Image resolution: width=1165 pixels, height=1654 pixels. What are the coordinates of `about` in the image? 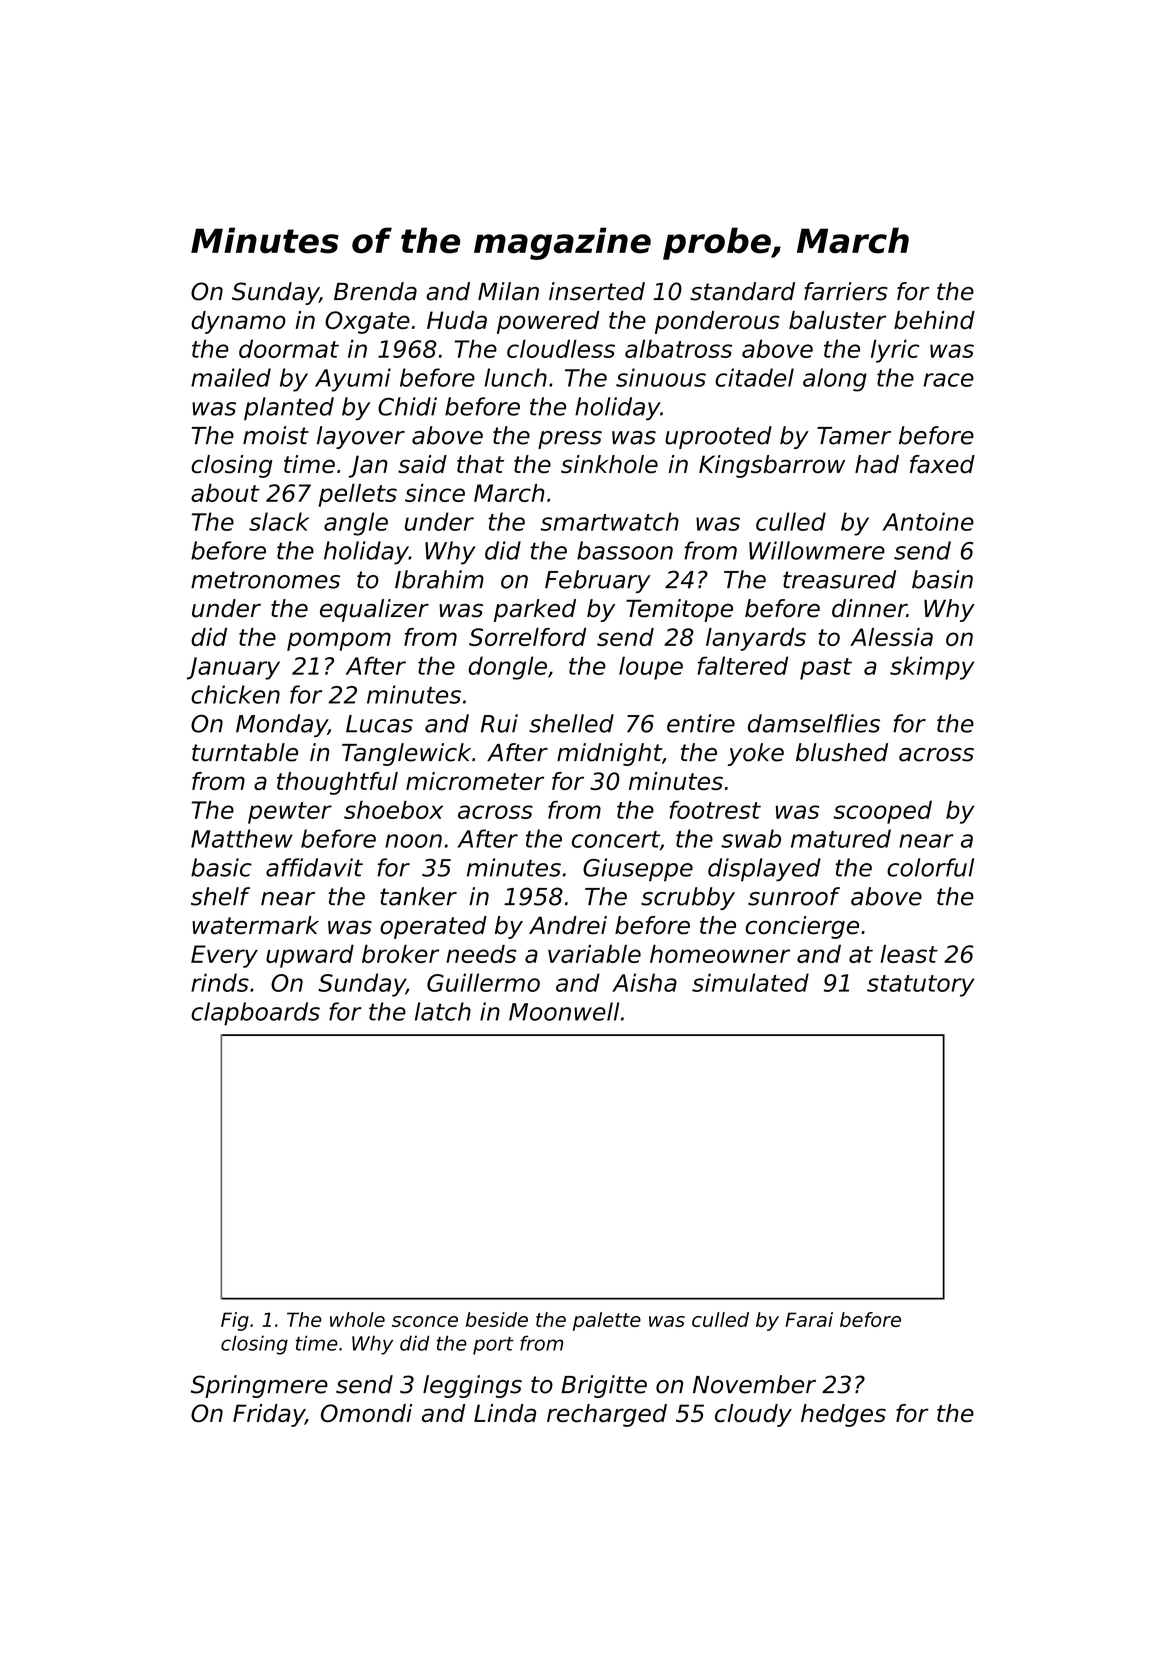 It's located at (225, 493).
